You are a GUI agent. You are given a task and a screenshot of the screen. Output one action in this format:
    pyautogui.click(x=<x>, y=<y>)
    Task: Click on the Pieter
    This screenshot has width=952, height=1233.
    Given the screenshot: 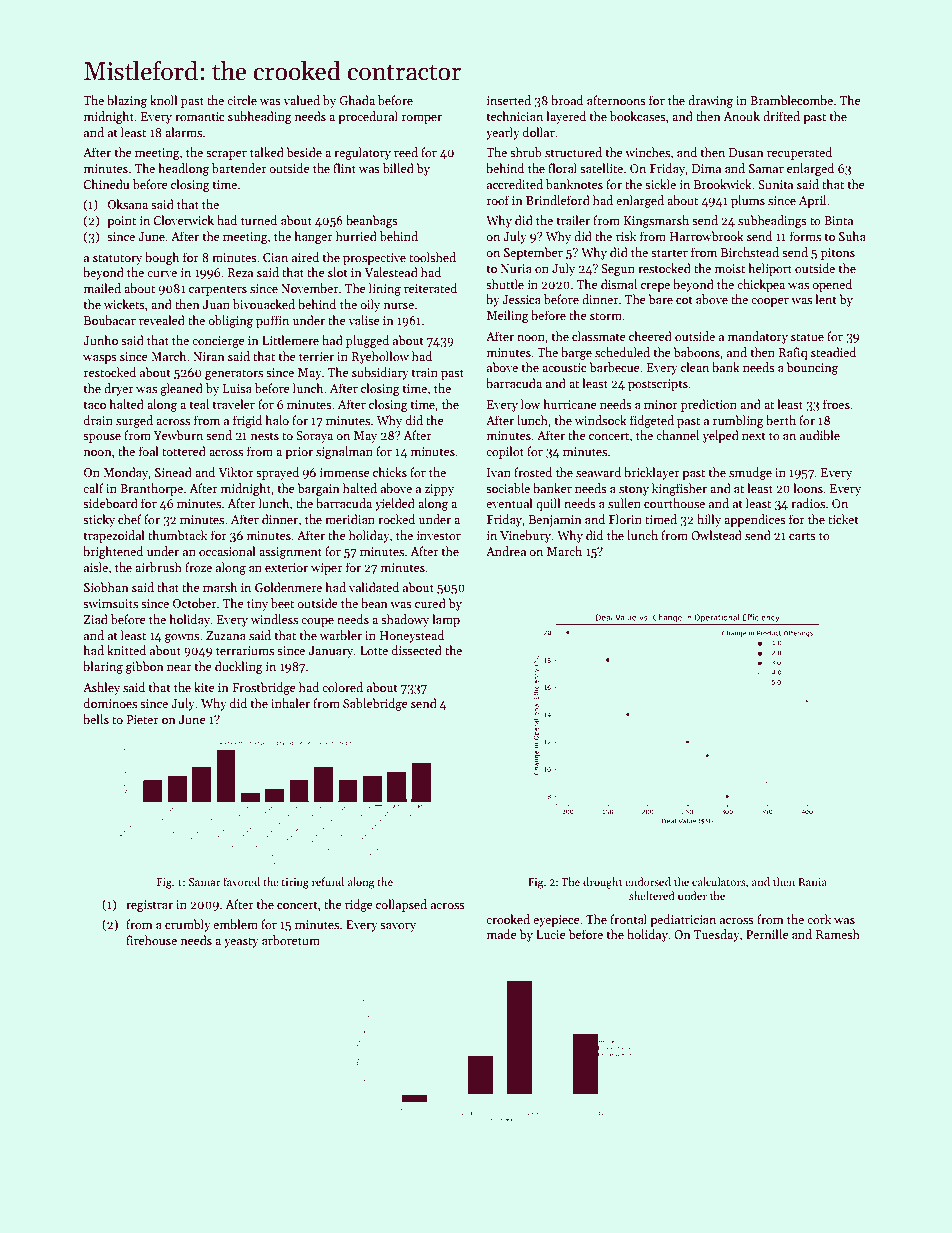 What is the action you would take?
    pyautogui.click(x=142, y=719)
